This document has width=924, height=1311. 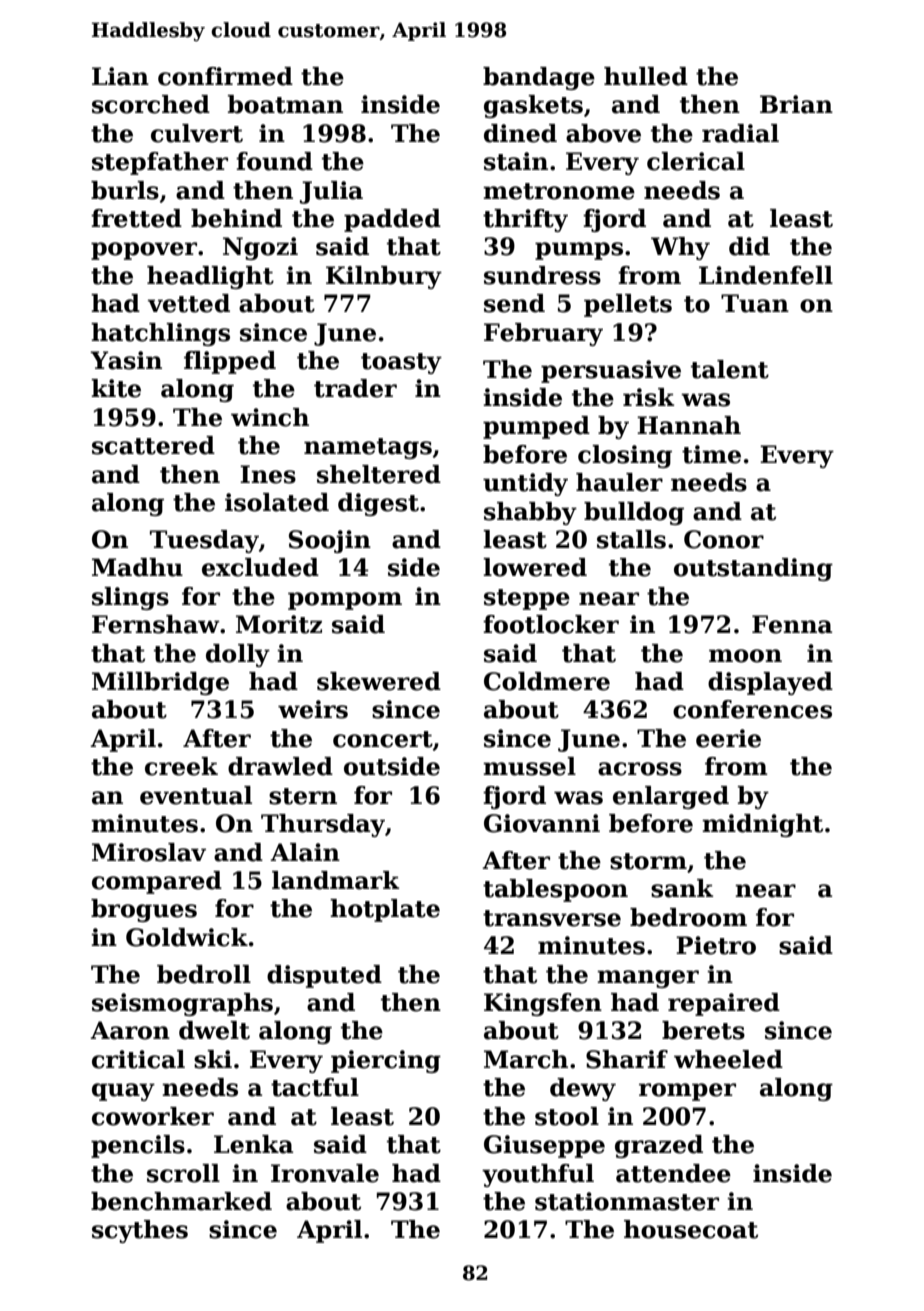 I want to click on hotplate, so click(x=385, y=910).
